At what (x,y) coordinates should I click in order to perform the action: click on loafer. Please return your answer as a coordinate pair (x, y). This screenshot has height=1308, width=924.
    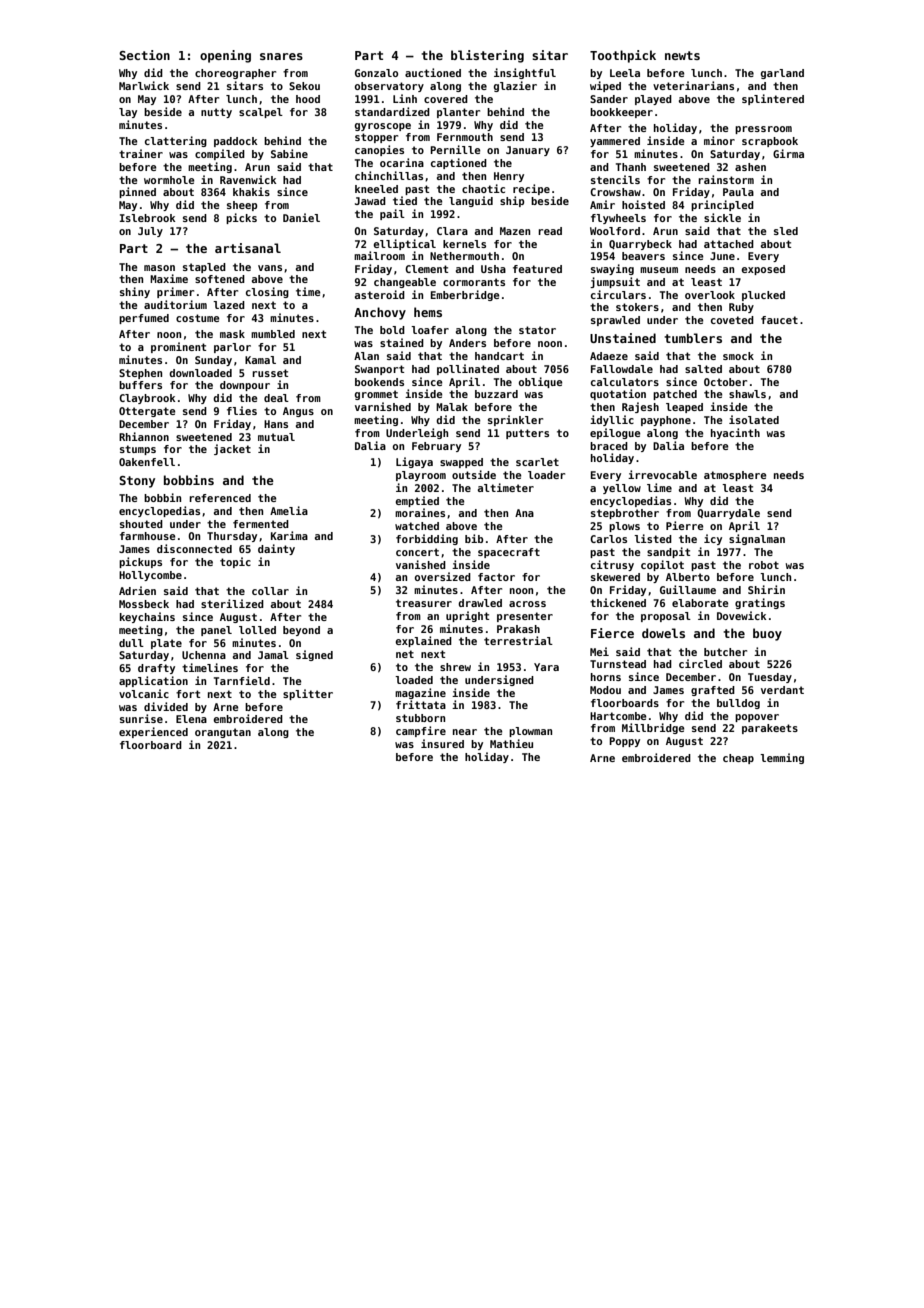
    Looking at the image, I should click on (430, 330).
